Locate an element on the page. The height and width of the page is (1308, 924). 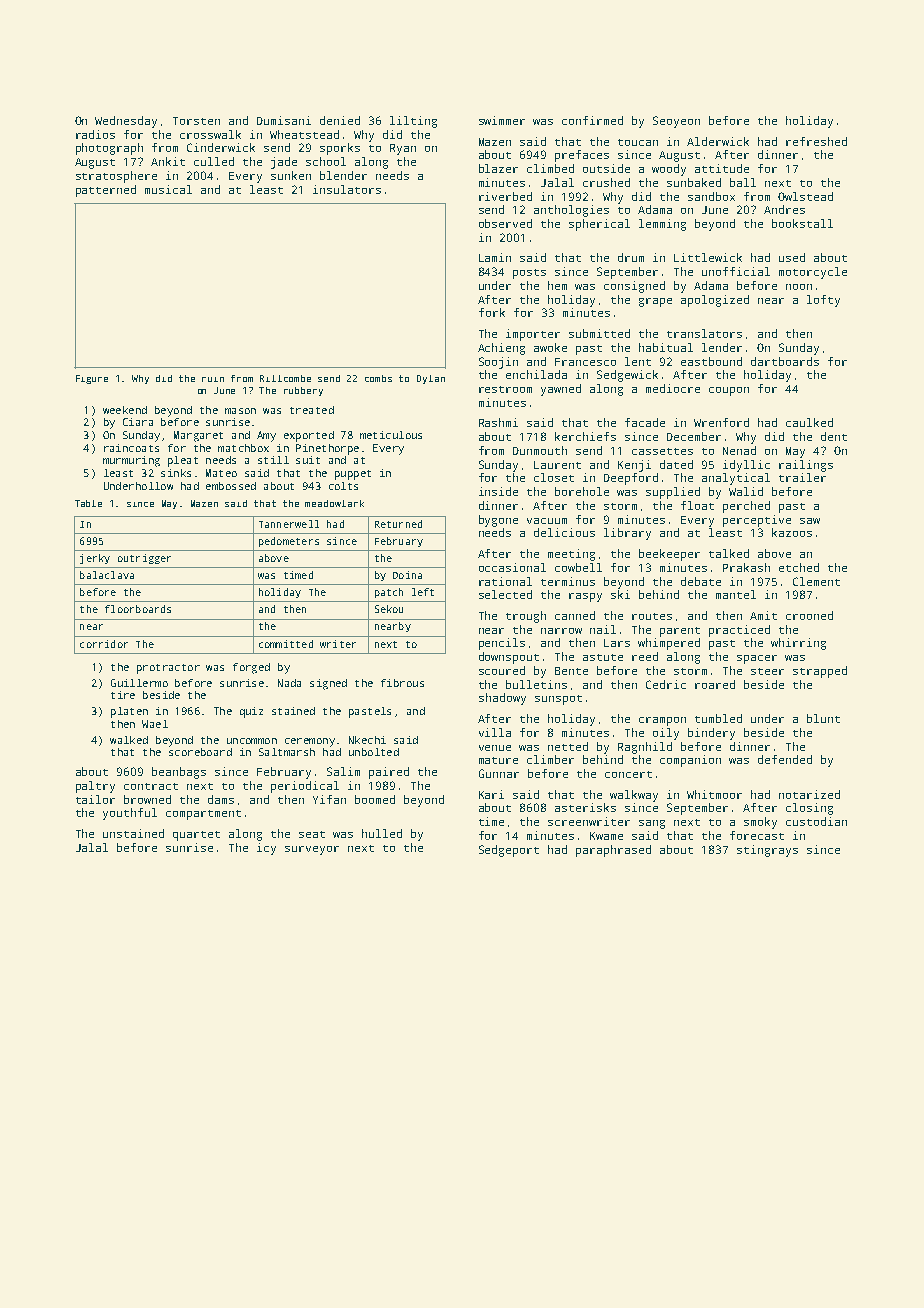
Seoyeon is located at coordinates (676, 122).
